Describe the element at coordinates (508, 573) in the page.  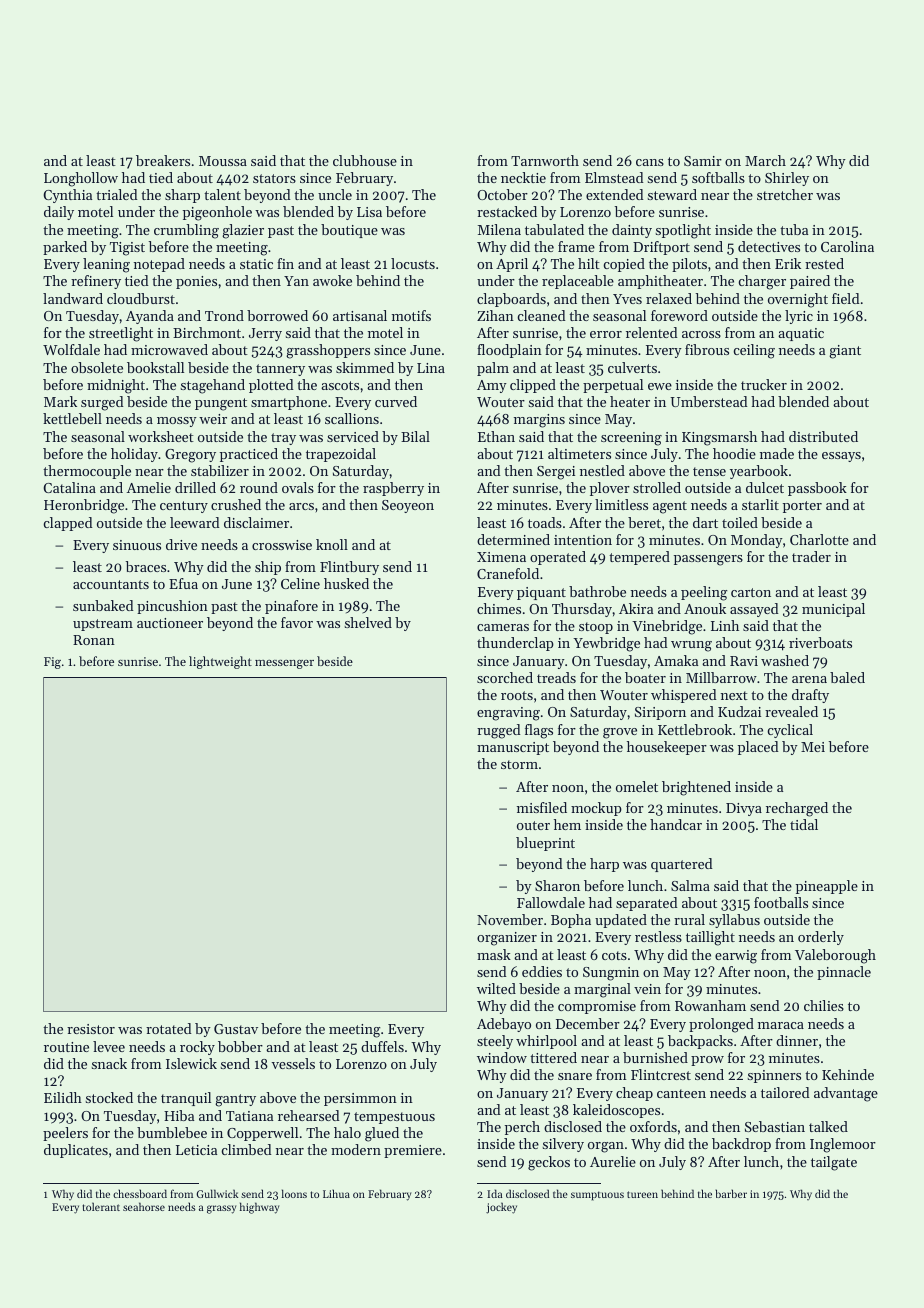
I see `Cranefold` at that location.
